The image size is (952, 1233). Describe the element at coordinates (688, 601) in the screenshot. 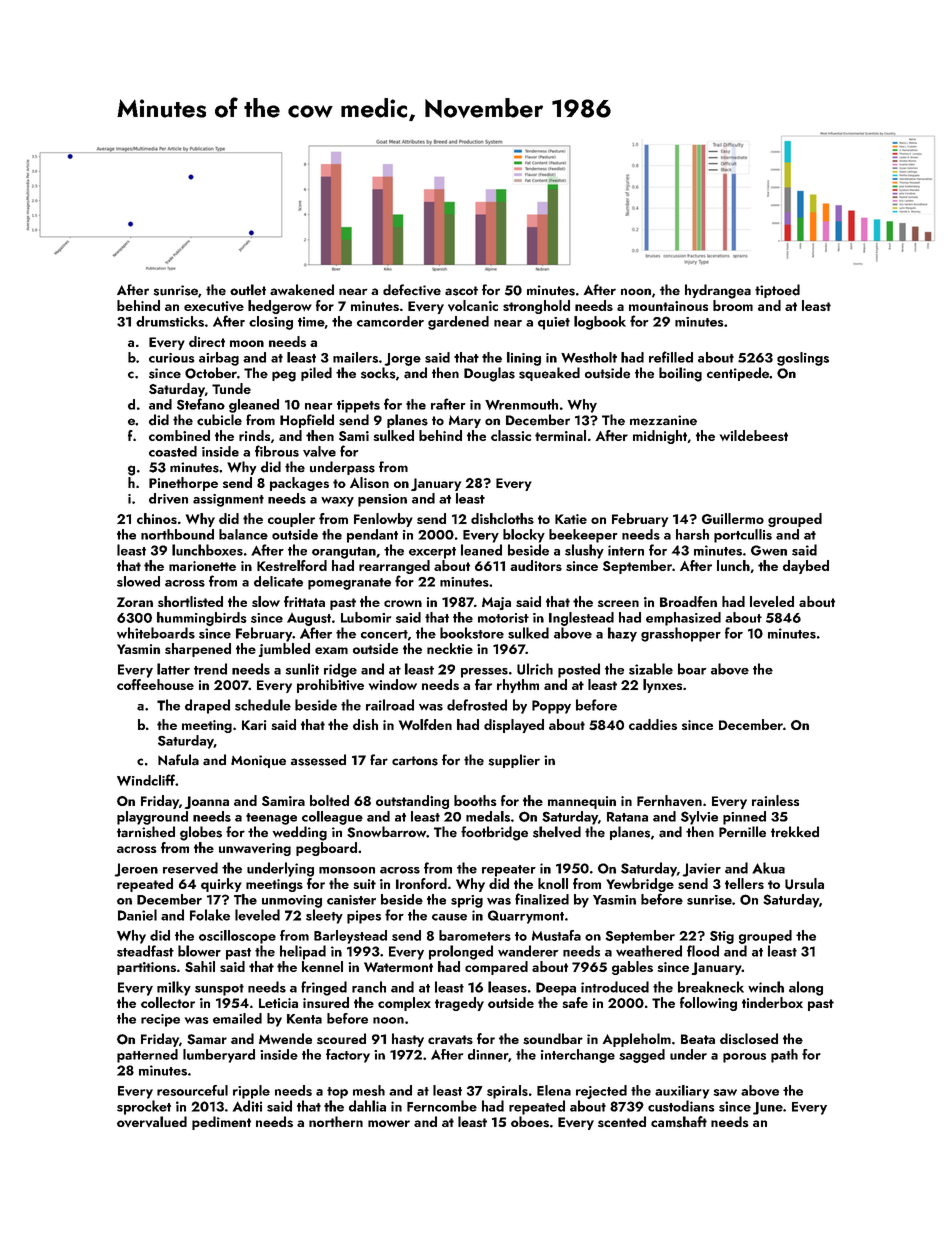

I see `Broadfen` at that location.
